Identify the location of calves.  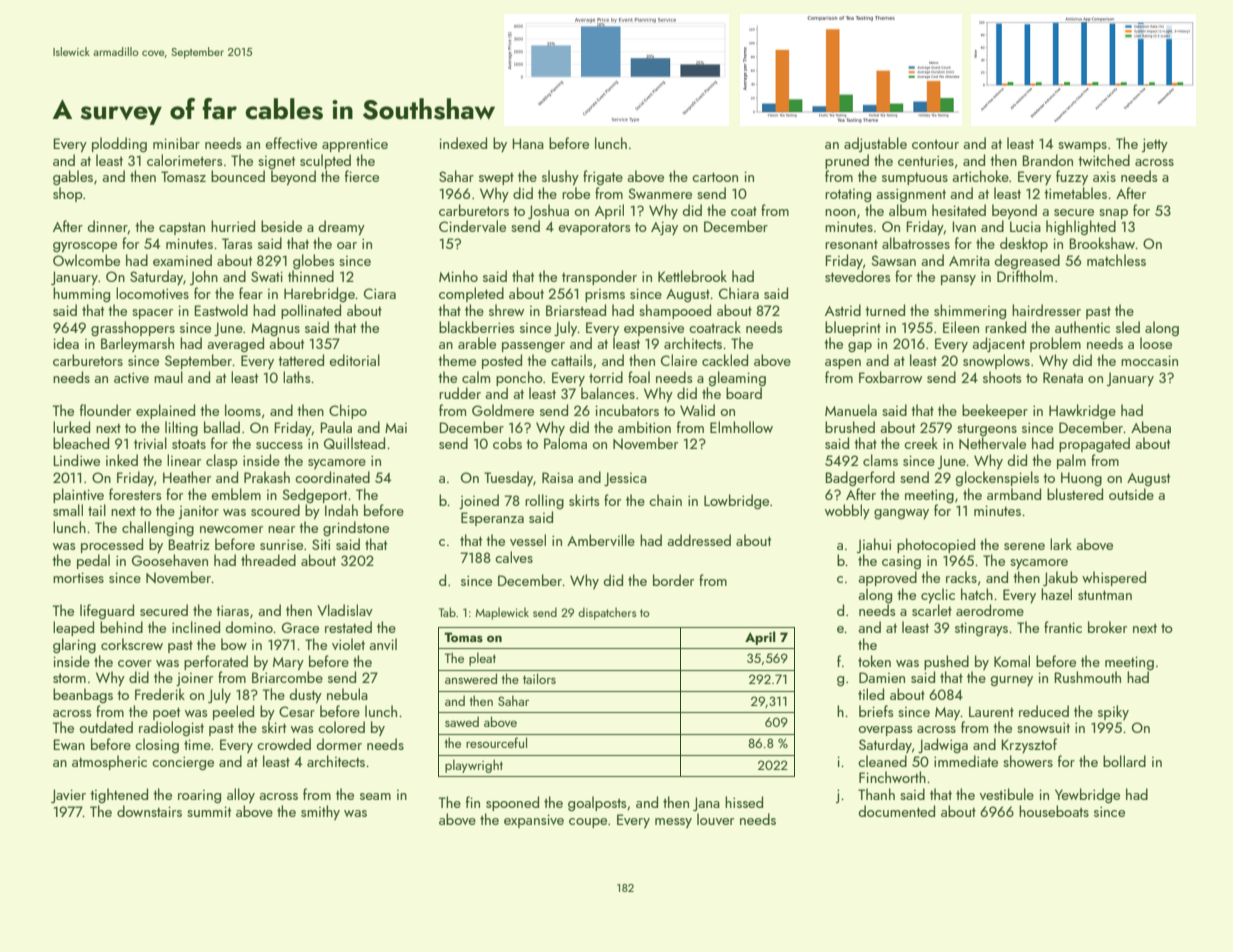
(514, 557).
